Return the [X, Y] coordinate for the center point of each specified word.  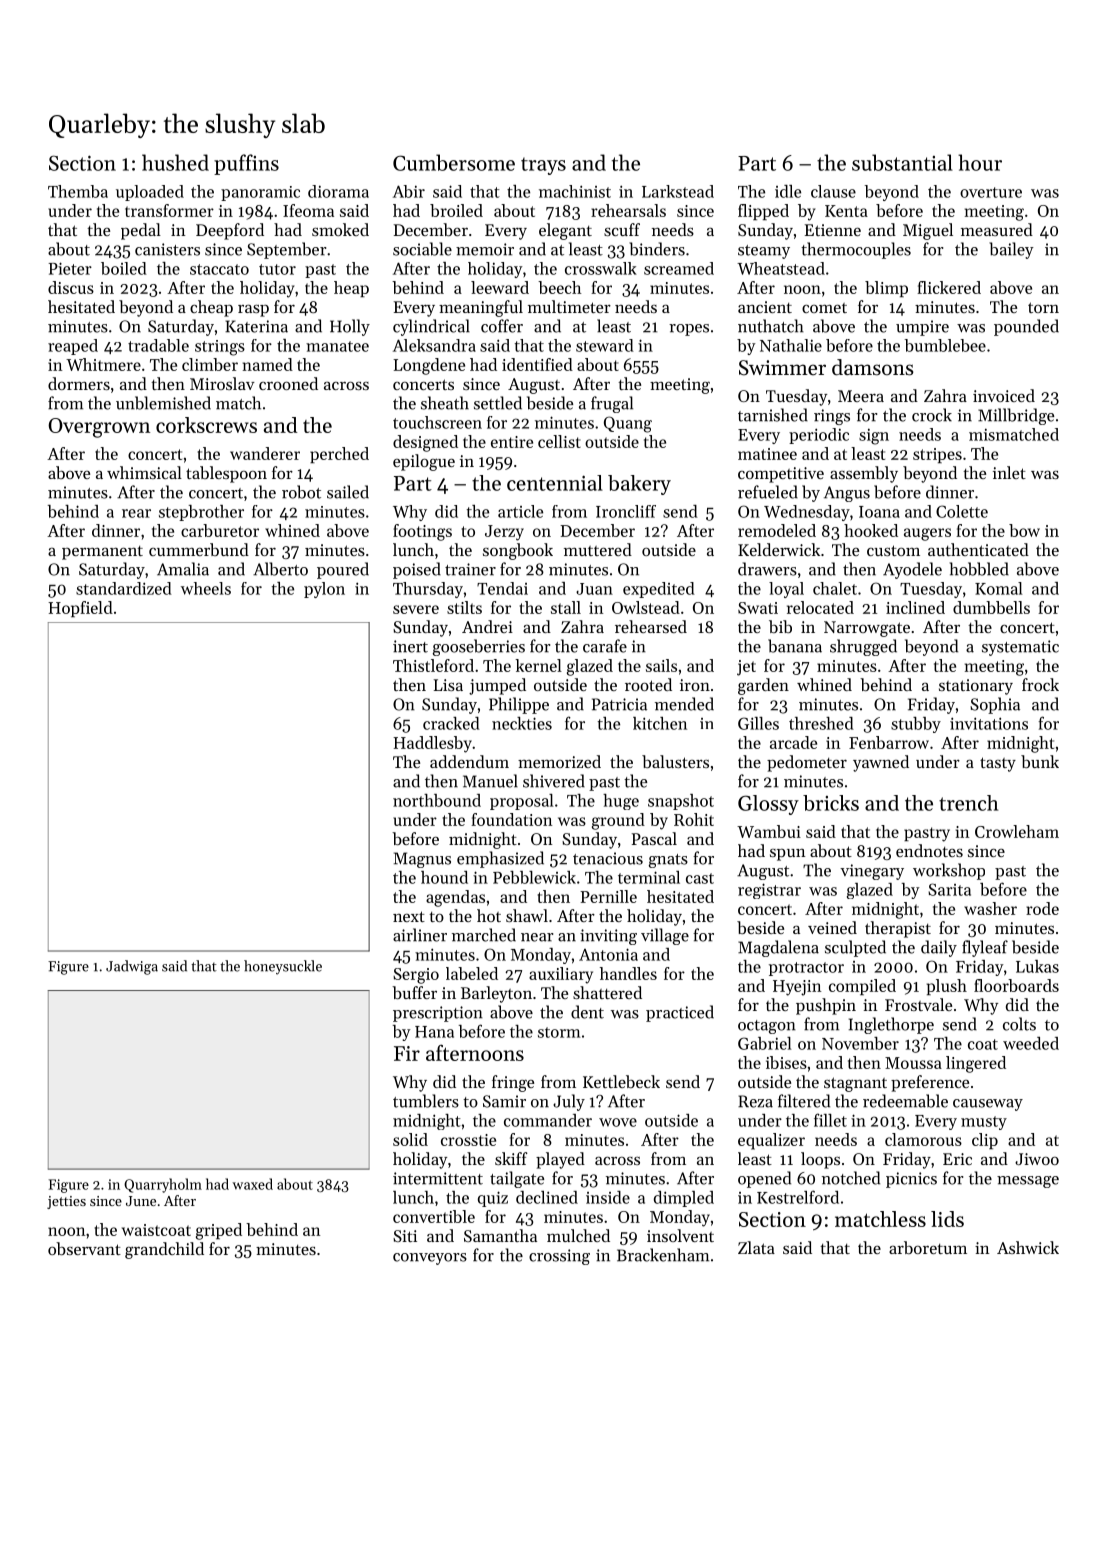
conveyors [430, 1259]
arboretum [928, 1247]
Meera [861, 396]
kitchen [660, 723]
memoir [485, 249]
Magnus [422, 860]
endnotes [929, 850]
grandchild [164, 1250]
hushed [175, 162]
